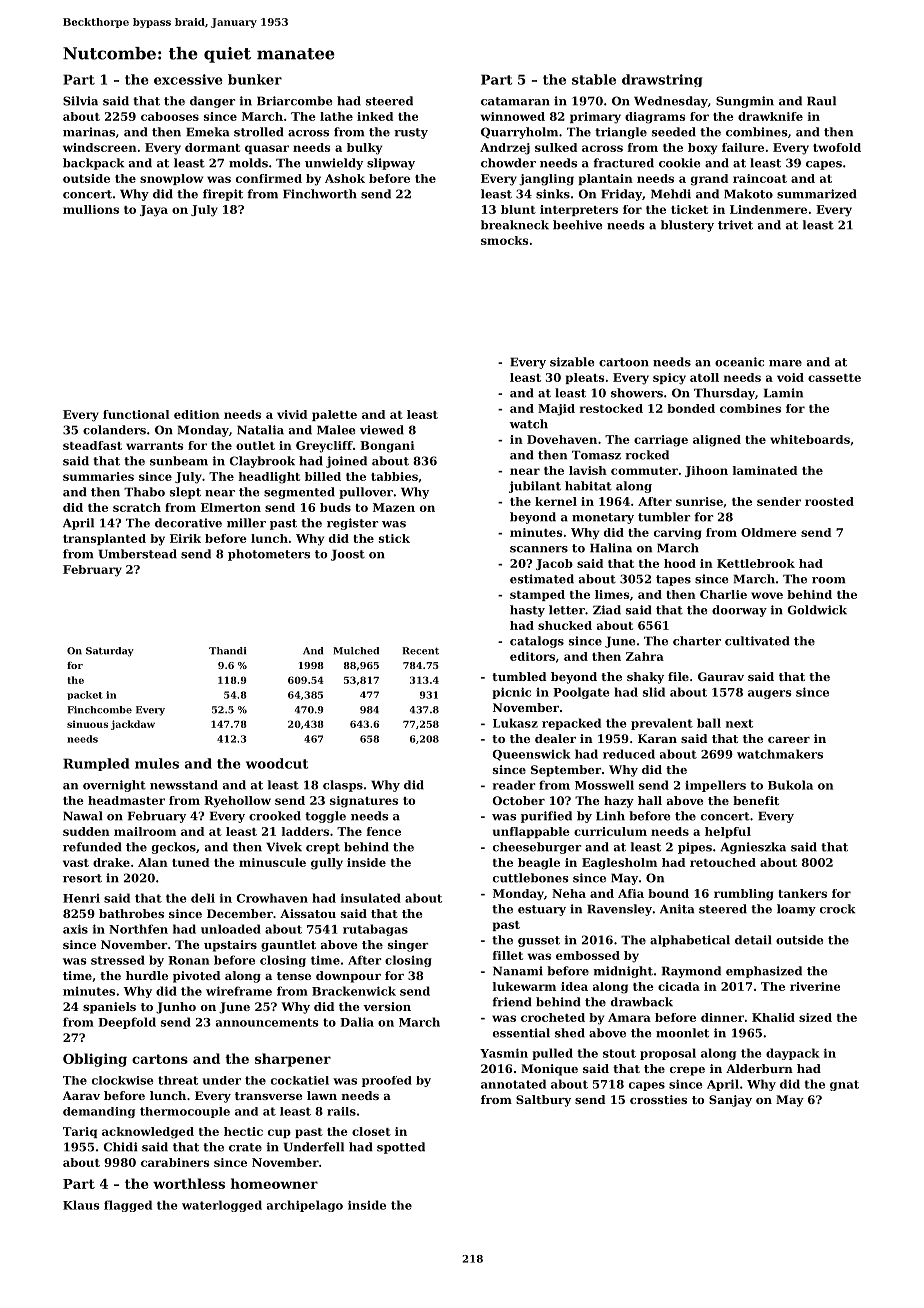  Describe the element at coordinates (585, 378) in the screenshot. I see `pleats` at that location.
